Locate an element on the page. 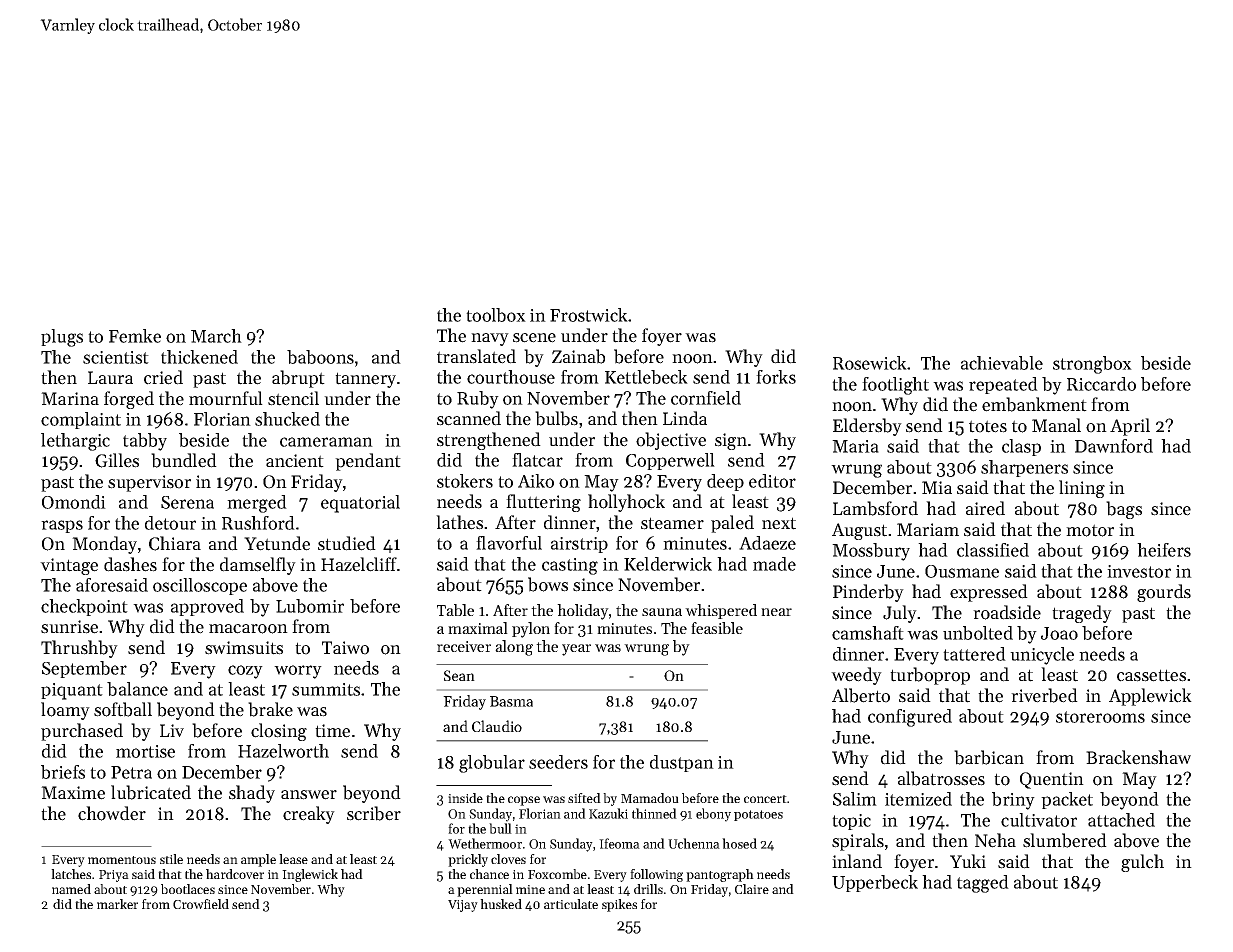 The width and height of the image is (1233, 952). unicycle is located at coordinates (1042, 656).
